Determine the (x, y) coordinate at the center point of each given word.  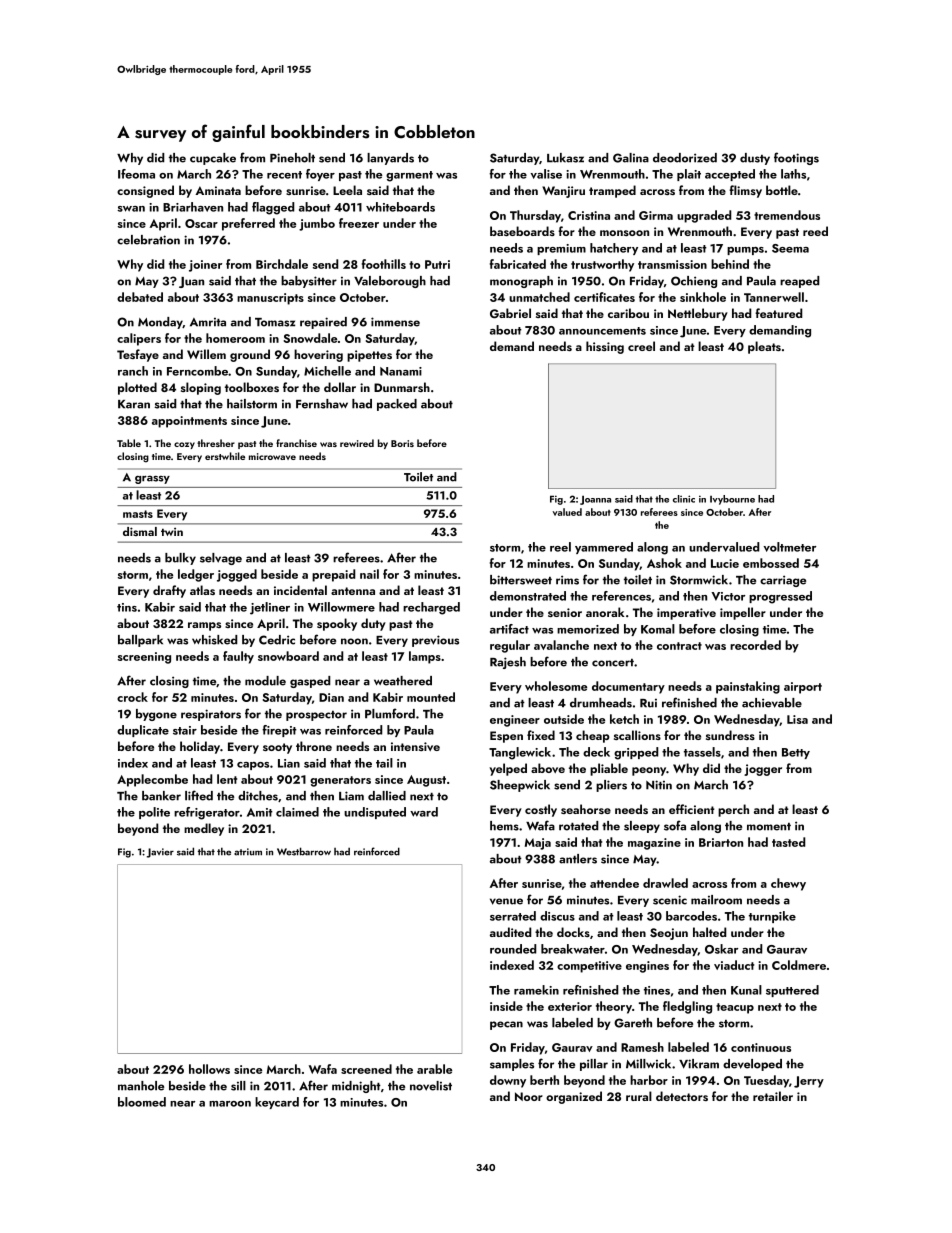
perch (733, 810)
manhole (141, 1086)
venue (506, 901)
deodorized (685, 158)
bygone (156, 715)
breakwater (573, 949)
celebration (148, 240)
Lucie (725, 563)
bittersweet (521, 580)
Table (129, 443)
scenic (670, 900)
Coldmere (799, 965)
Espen (506, 737)
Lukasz (565, 158)
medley (204, 829)
